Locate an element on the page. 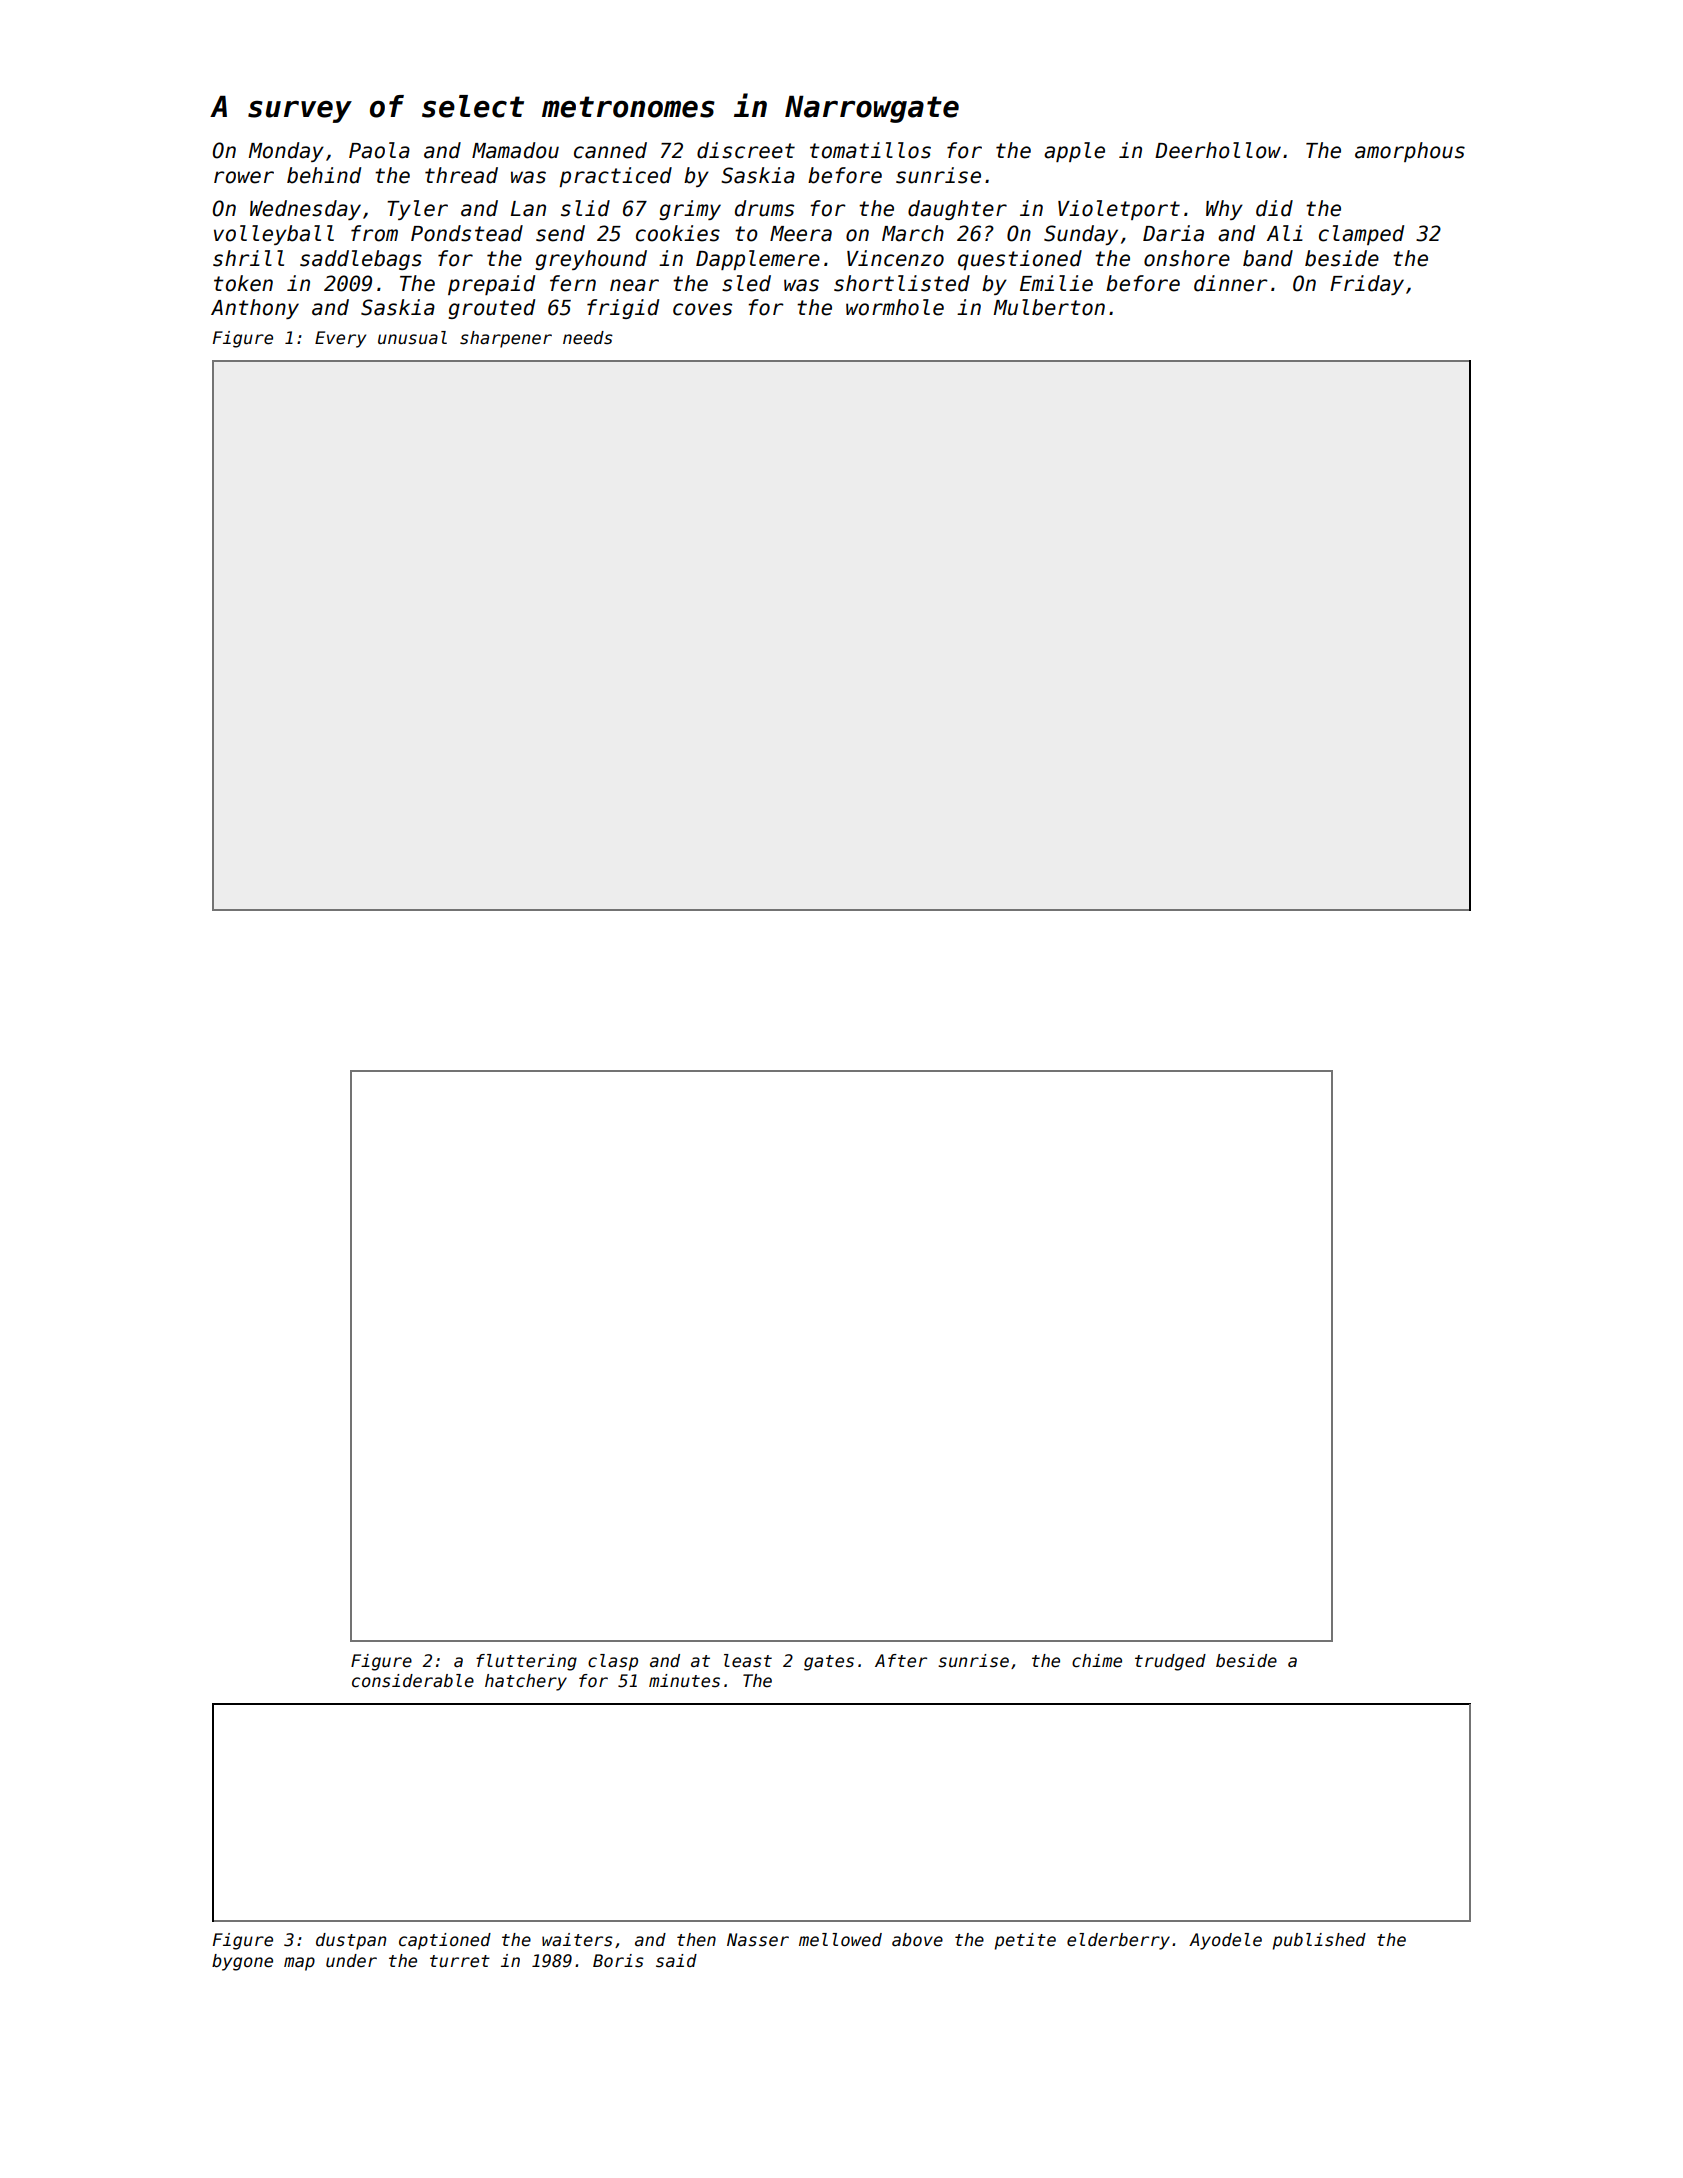 The width and height of the image is (1683, 2178). gates is located at coordinates (829, 1663).
